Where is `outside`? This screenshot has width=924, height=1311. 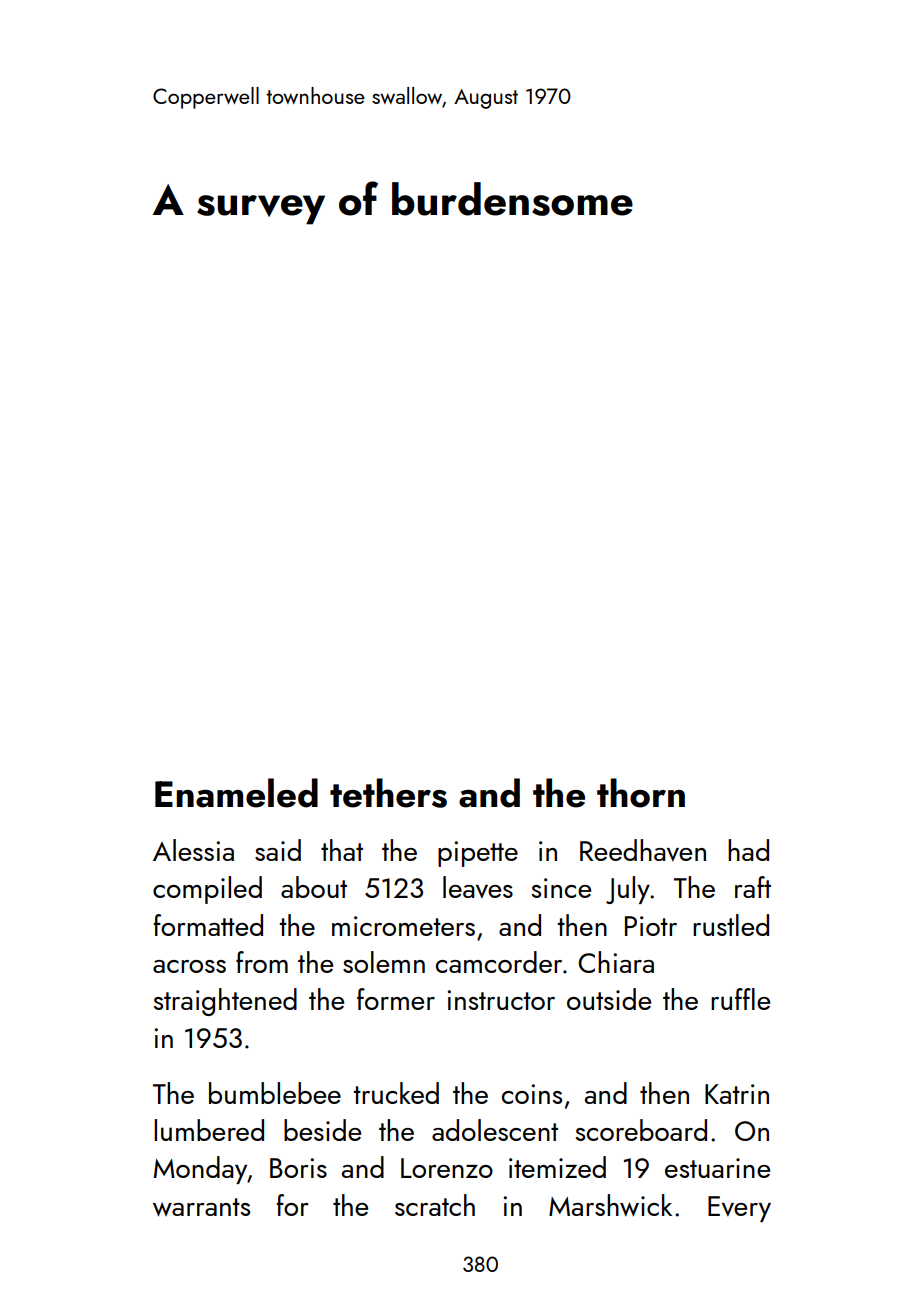
outside is located at coordinates (609, 999).
